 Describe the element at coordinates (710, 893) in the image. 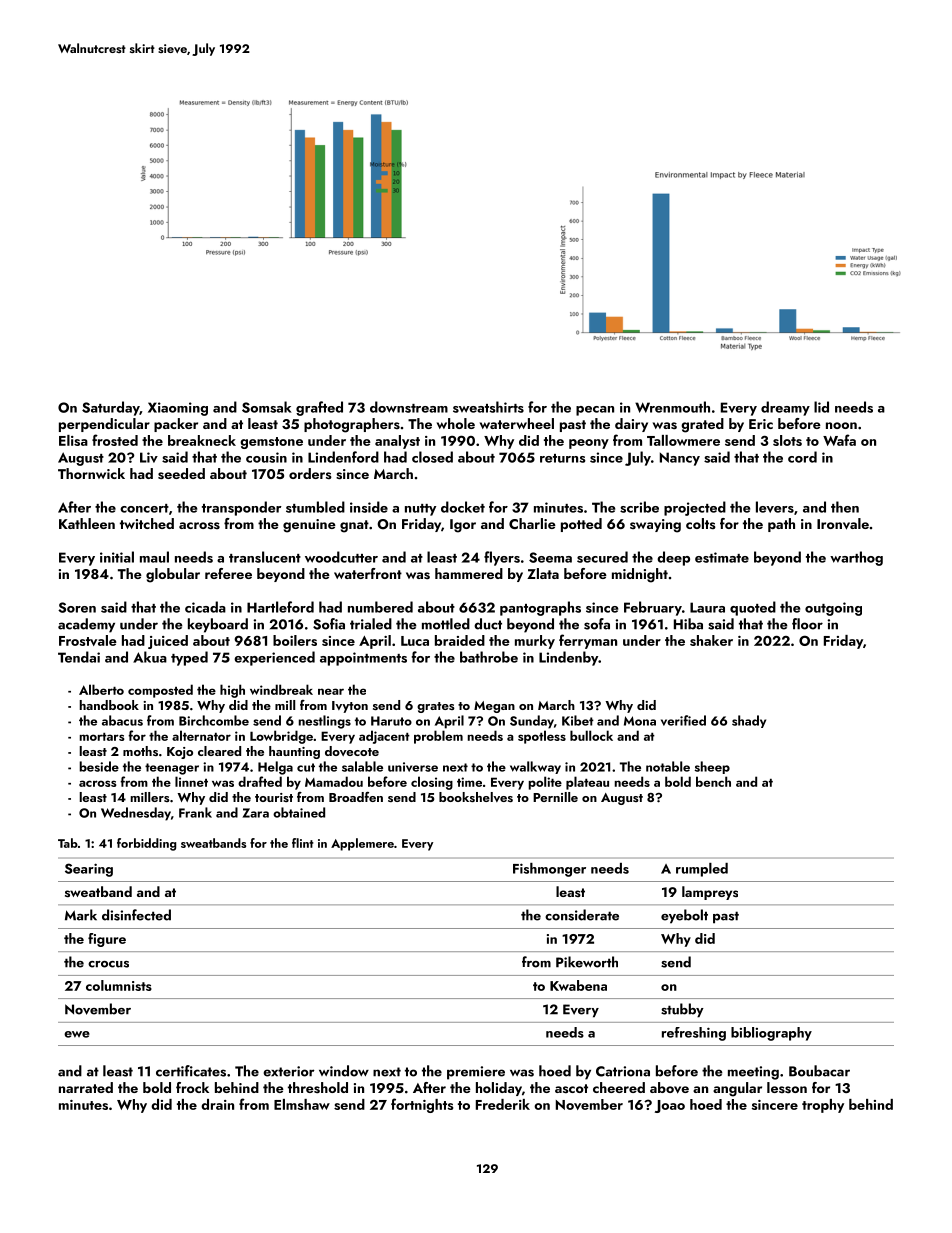

I see `lampreys` at that location.
